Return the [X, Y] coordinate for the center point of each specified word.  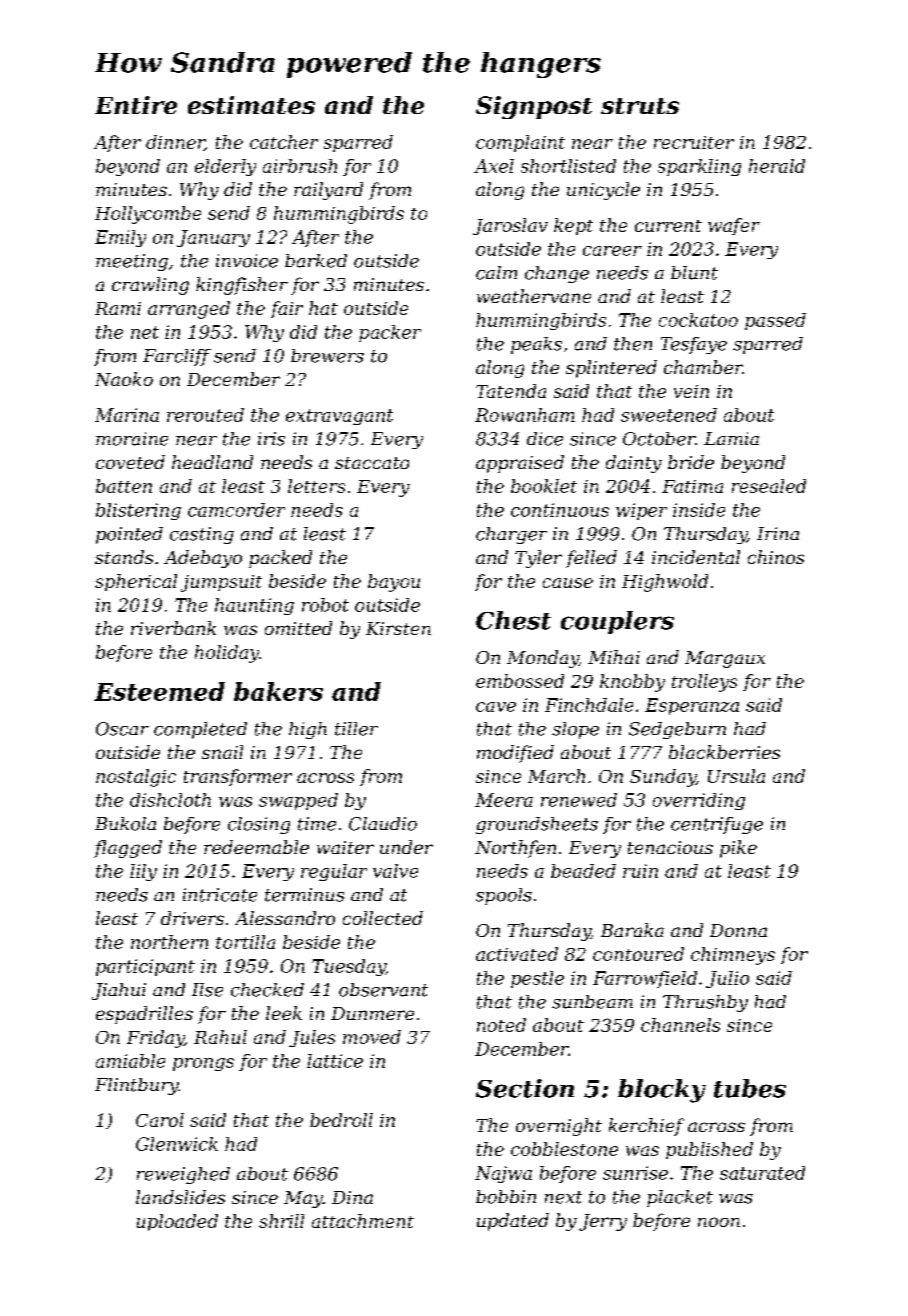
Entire [136, 105]
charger [511, 535]
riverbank [173, 628]
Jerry [603, 1222]
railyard [328, 191]
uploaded [177, 1222]
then [633, 344]
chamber [703, 367]
